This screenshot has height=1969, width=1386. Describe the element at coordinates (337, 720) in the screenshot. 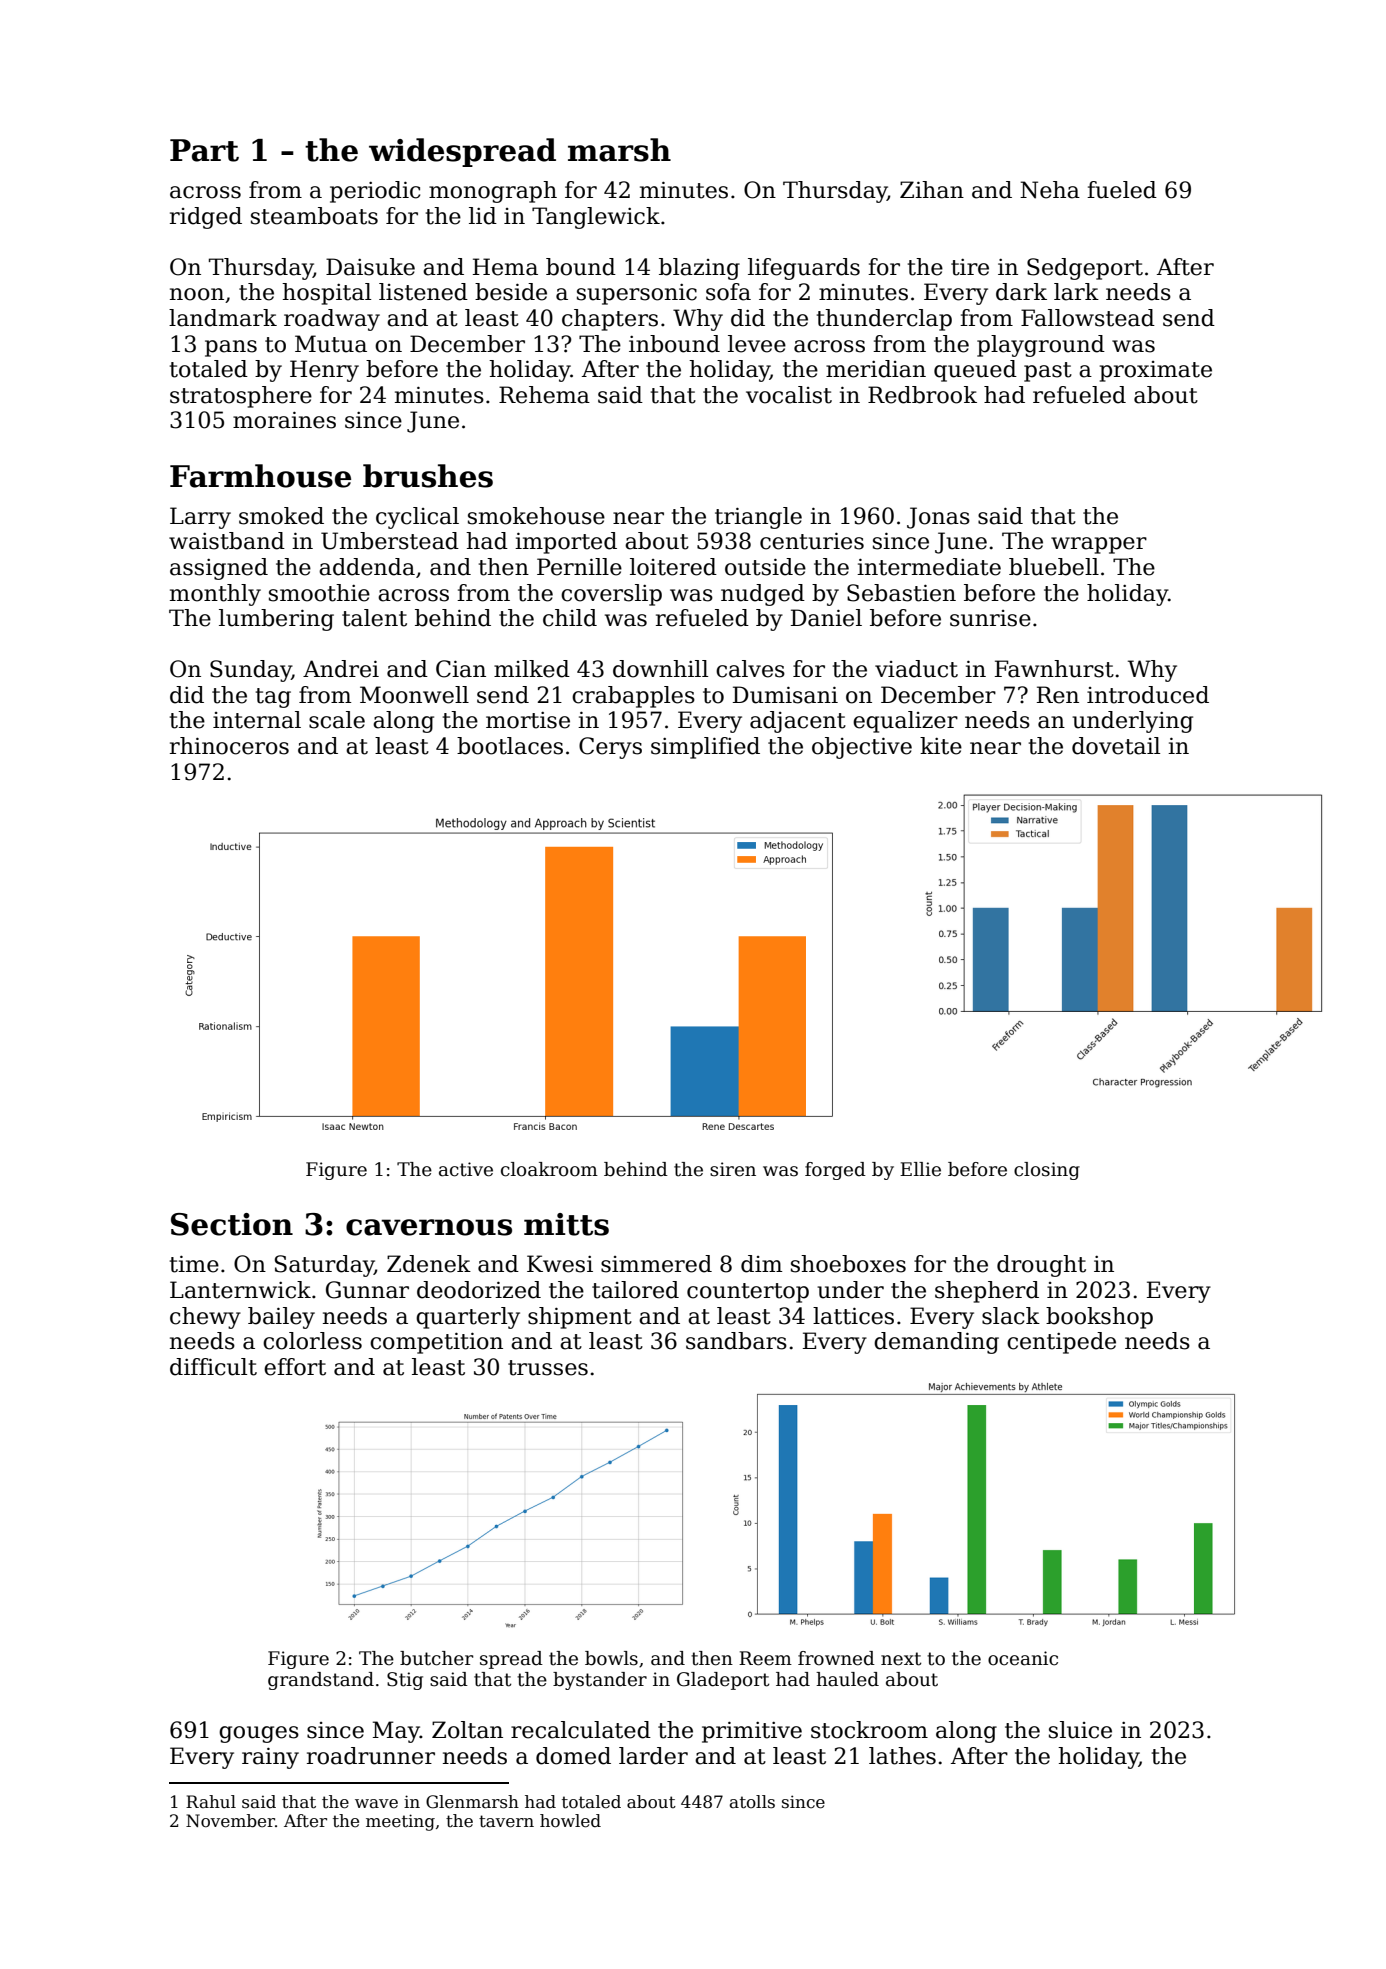

I see `scale` at that location.
